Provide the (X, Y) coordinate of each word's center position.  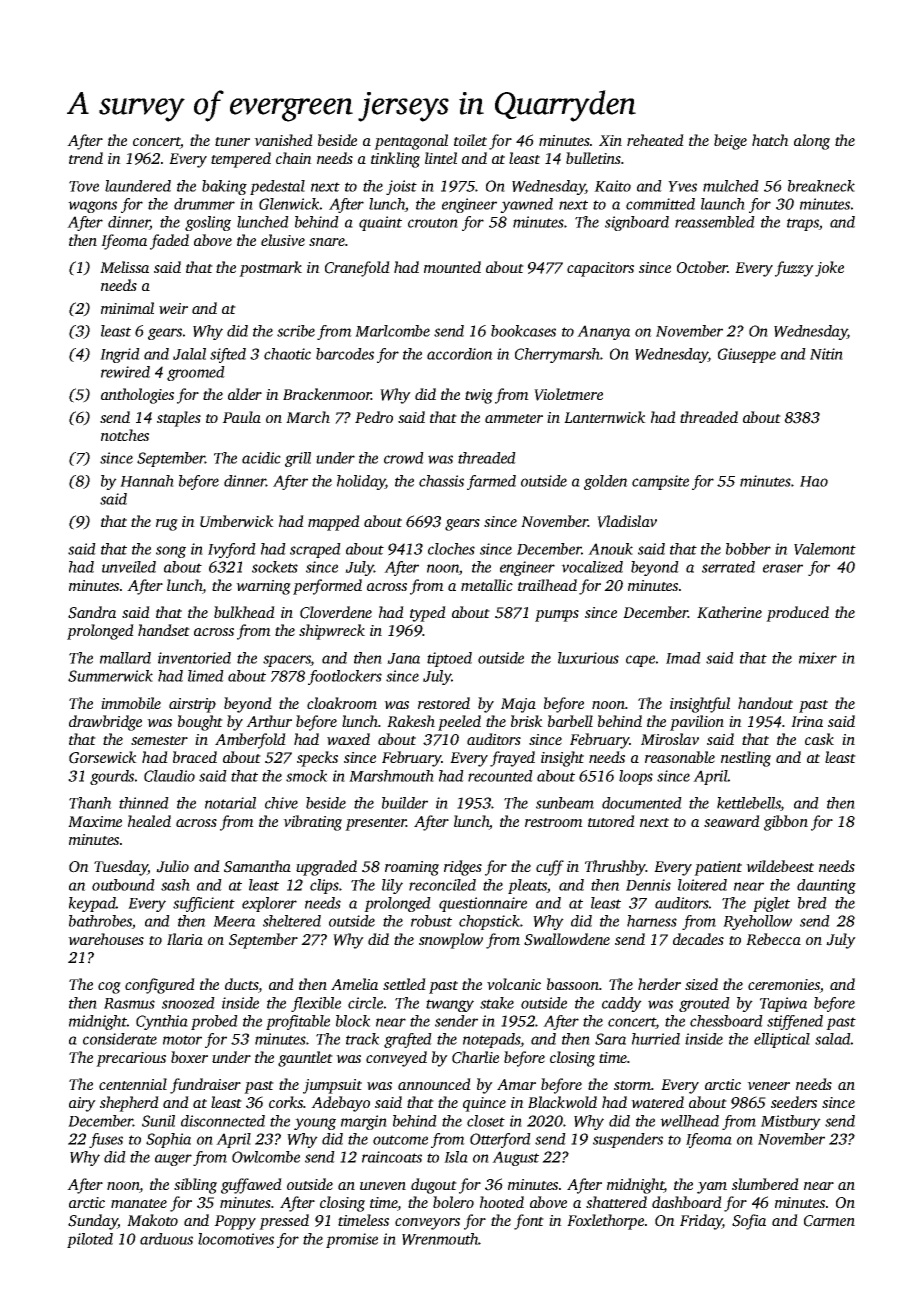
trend (86, 158)
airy (82, 1104)
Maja (518, 705)
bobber (748, 549)
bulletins (593, 158)
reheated (655, 140)
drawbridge (105, 723)
